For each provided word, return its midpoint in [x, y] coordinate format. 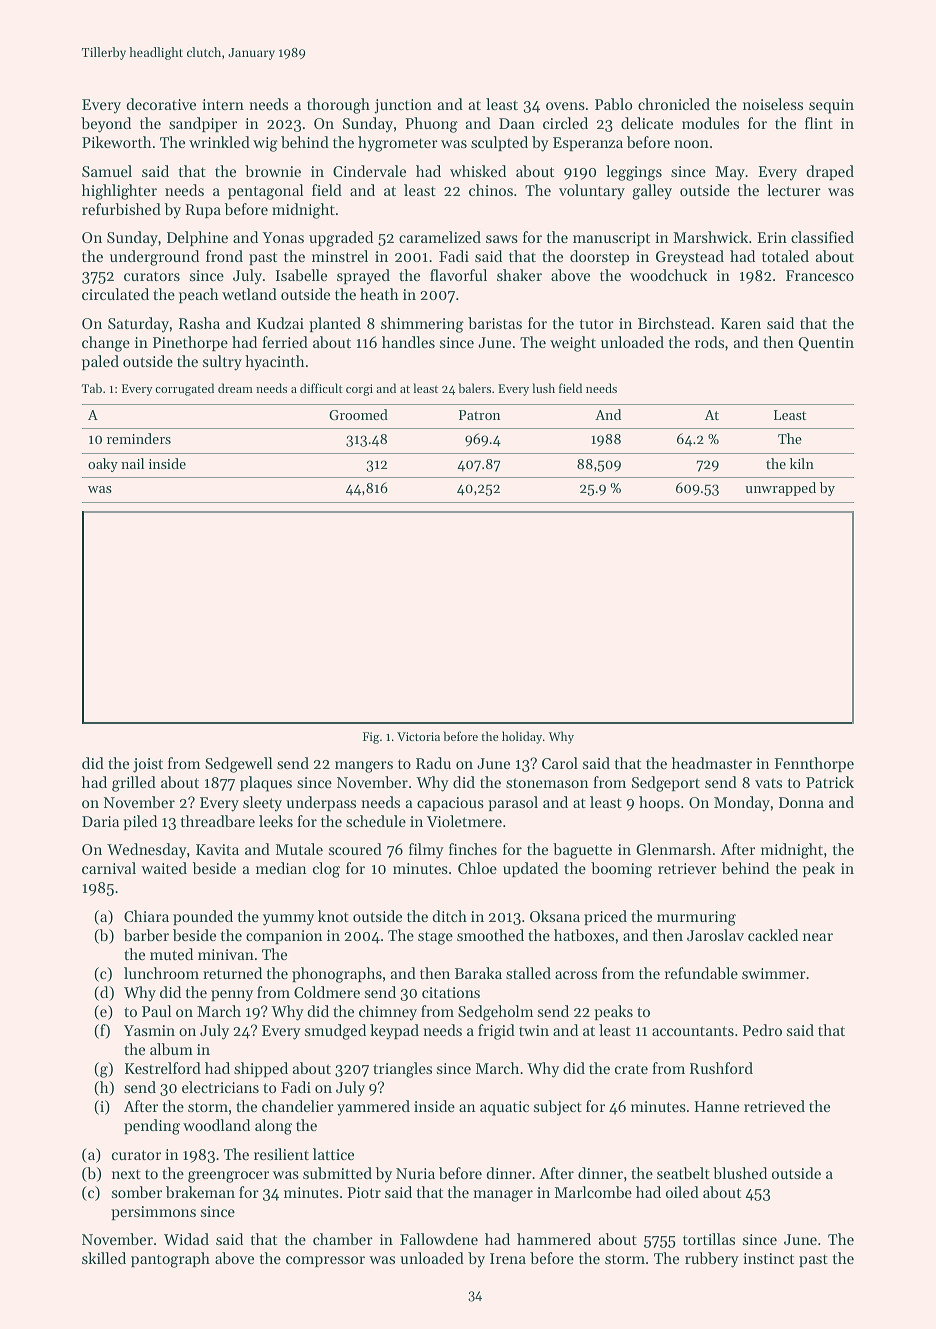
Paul [157, 1011]
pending [152, 1127]
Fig [371, 738]
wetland [249, 294]
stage [435, 938]
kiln [802, 463]
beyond [106, 125]
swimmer [774, 973]
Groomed [358, 414]
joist [148, 765]
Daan [517, 123]
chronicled [674, 104]
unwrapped [780, 489]
